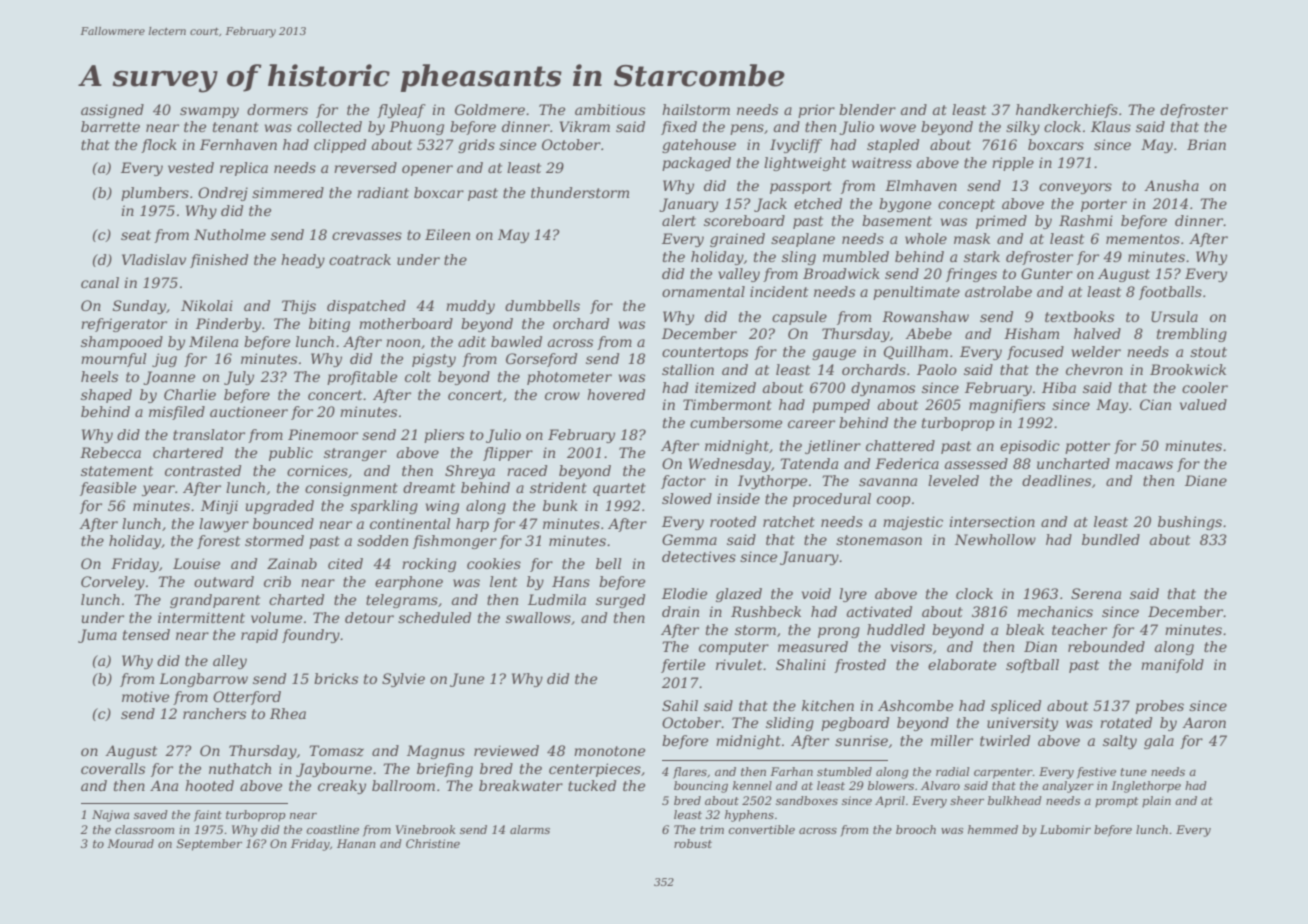 The height and width of the screenshot is (924, 1308). I want to click on coveralls, so click(113, 768).
